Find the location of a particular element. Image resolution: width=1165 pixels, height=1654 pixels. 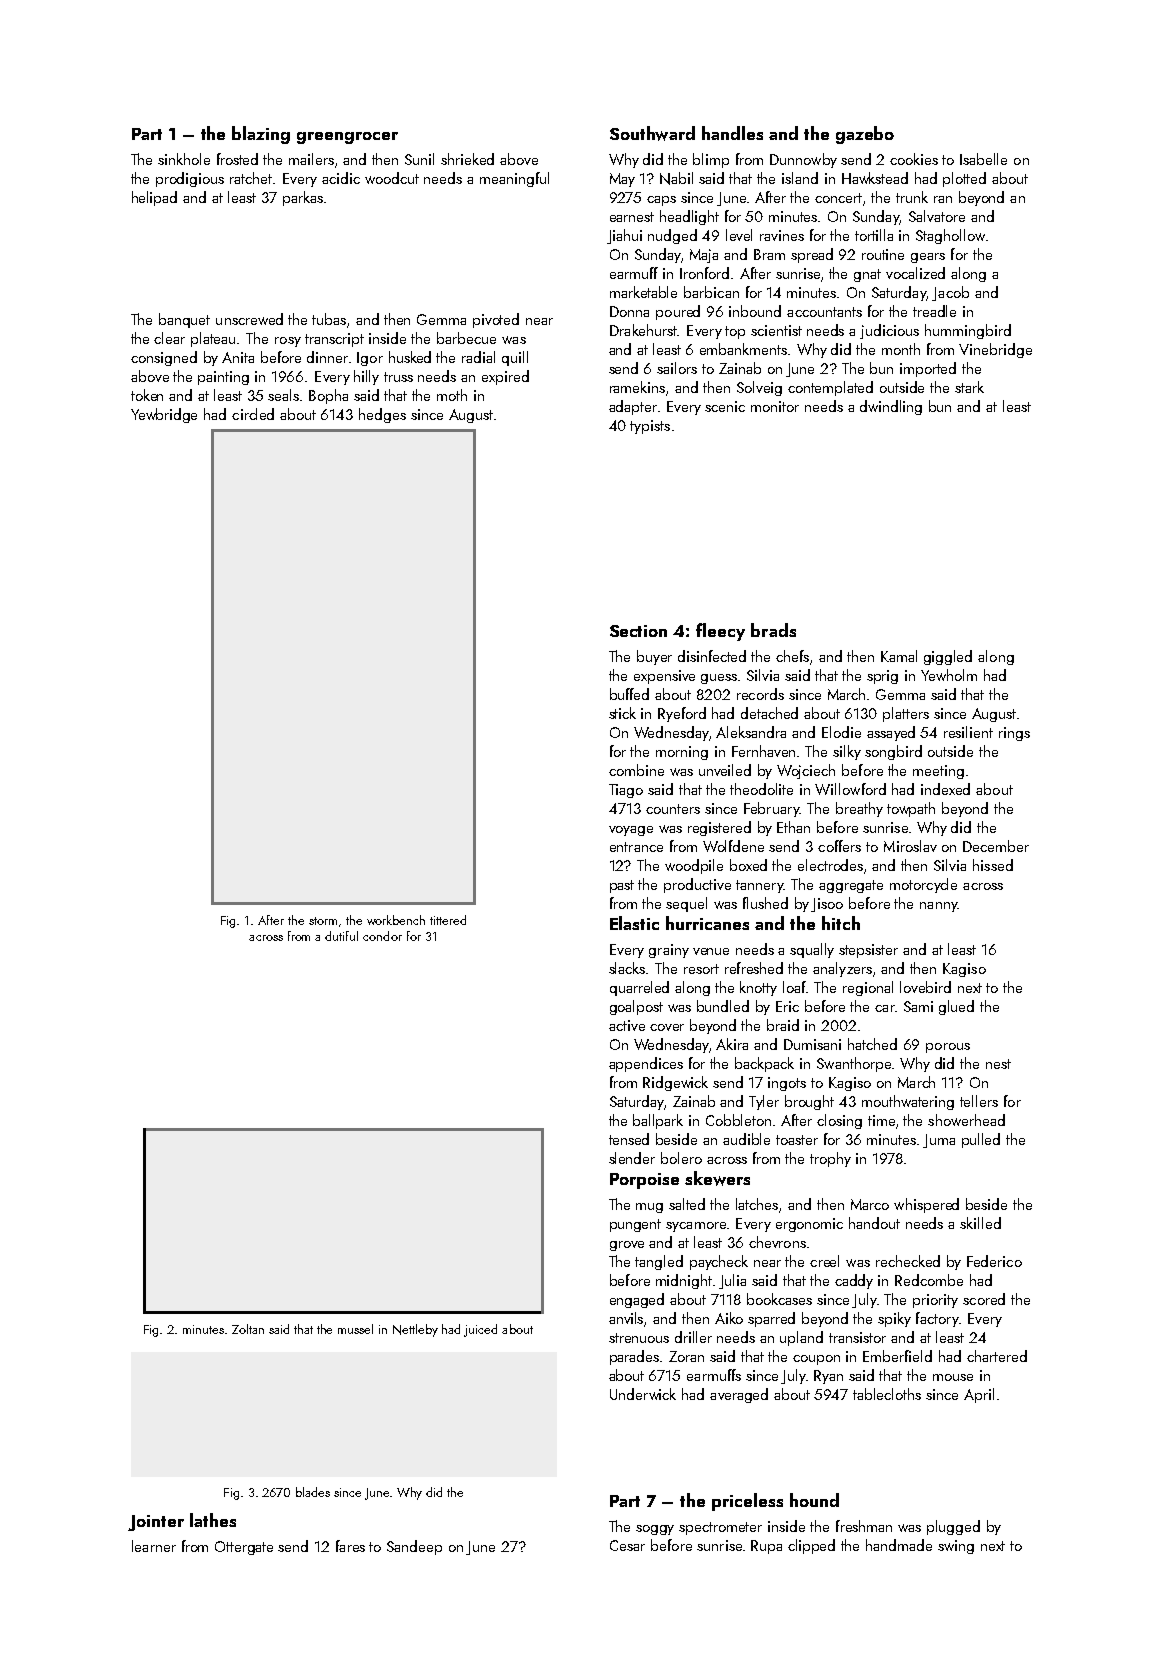

mussel is located at coordinates (355, 1329).
